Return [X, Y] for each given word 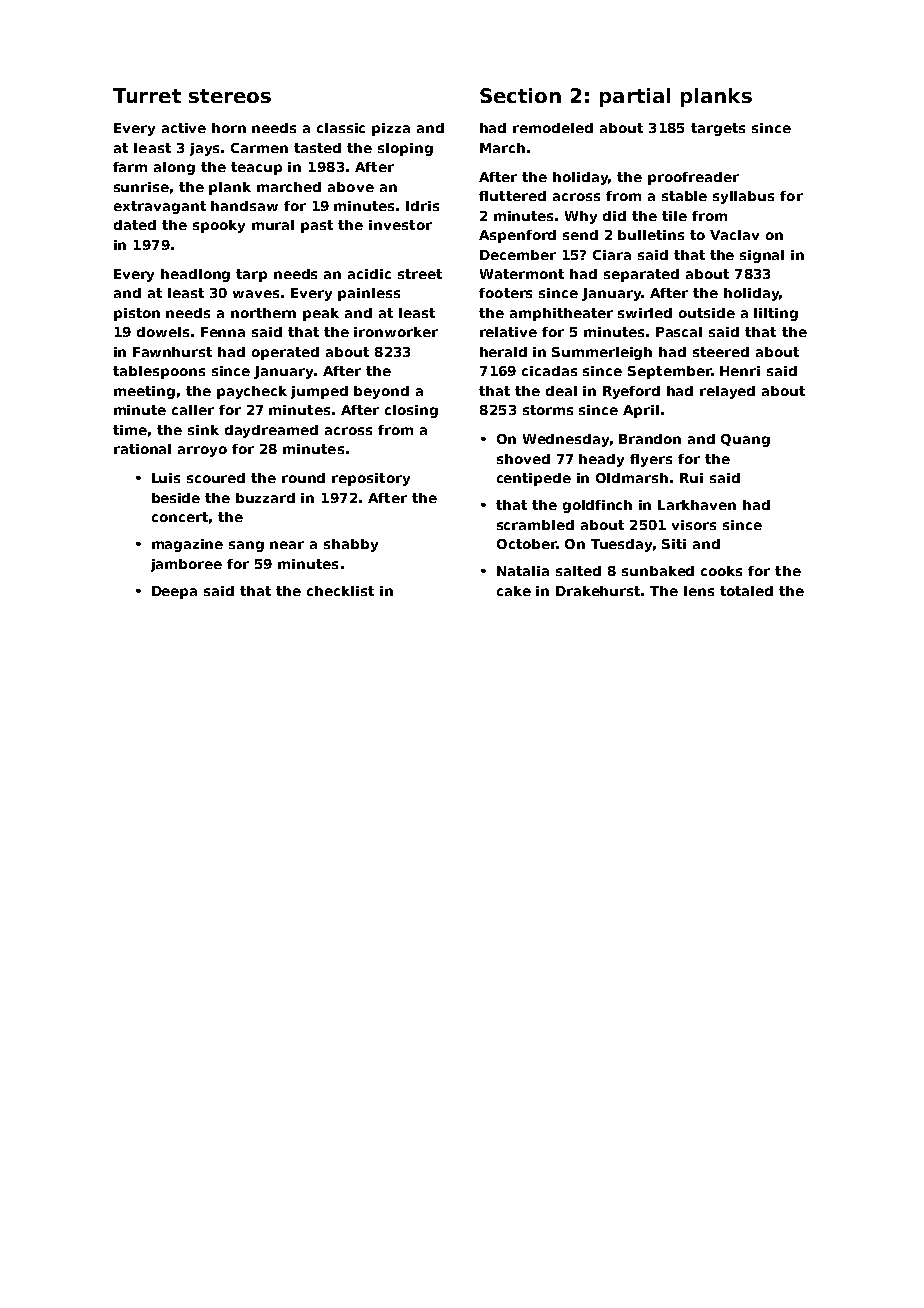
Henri [740, 371]
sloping [405, 149]
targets [718, 129]
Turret [147, 95]
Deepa [174, 592]
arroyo [202, 451]
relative [508, 332]
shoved [523, 459]
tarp [251, 275]
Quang [745, 440]
